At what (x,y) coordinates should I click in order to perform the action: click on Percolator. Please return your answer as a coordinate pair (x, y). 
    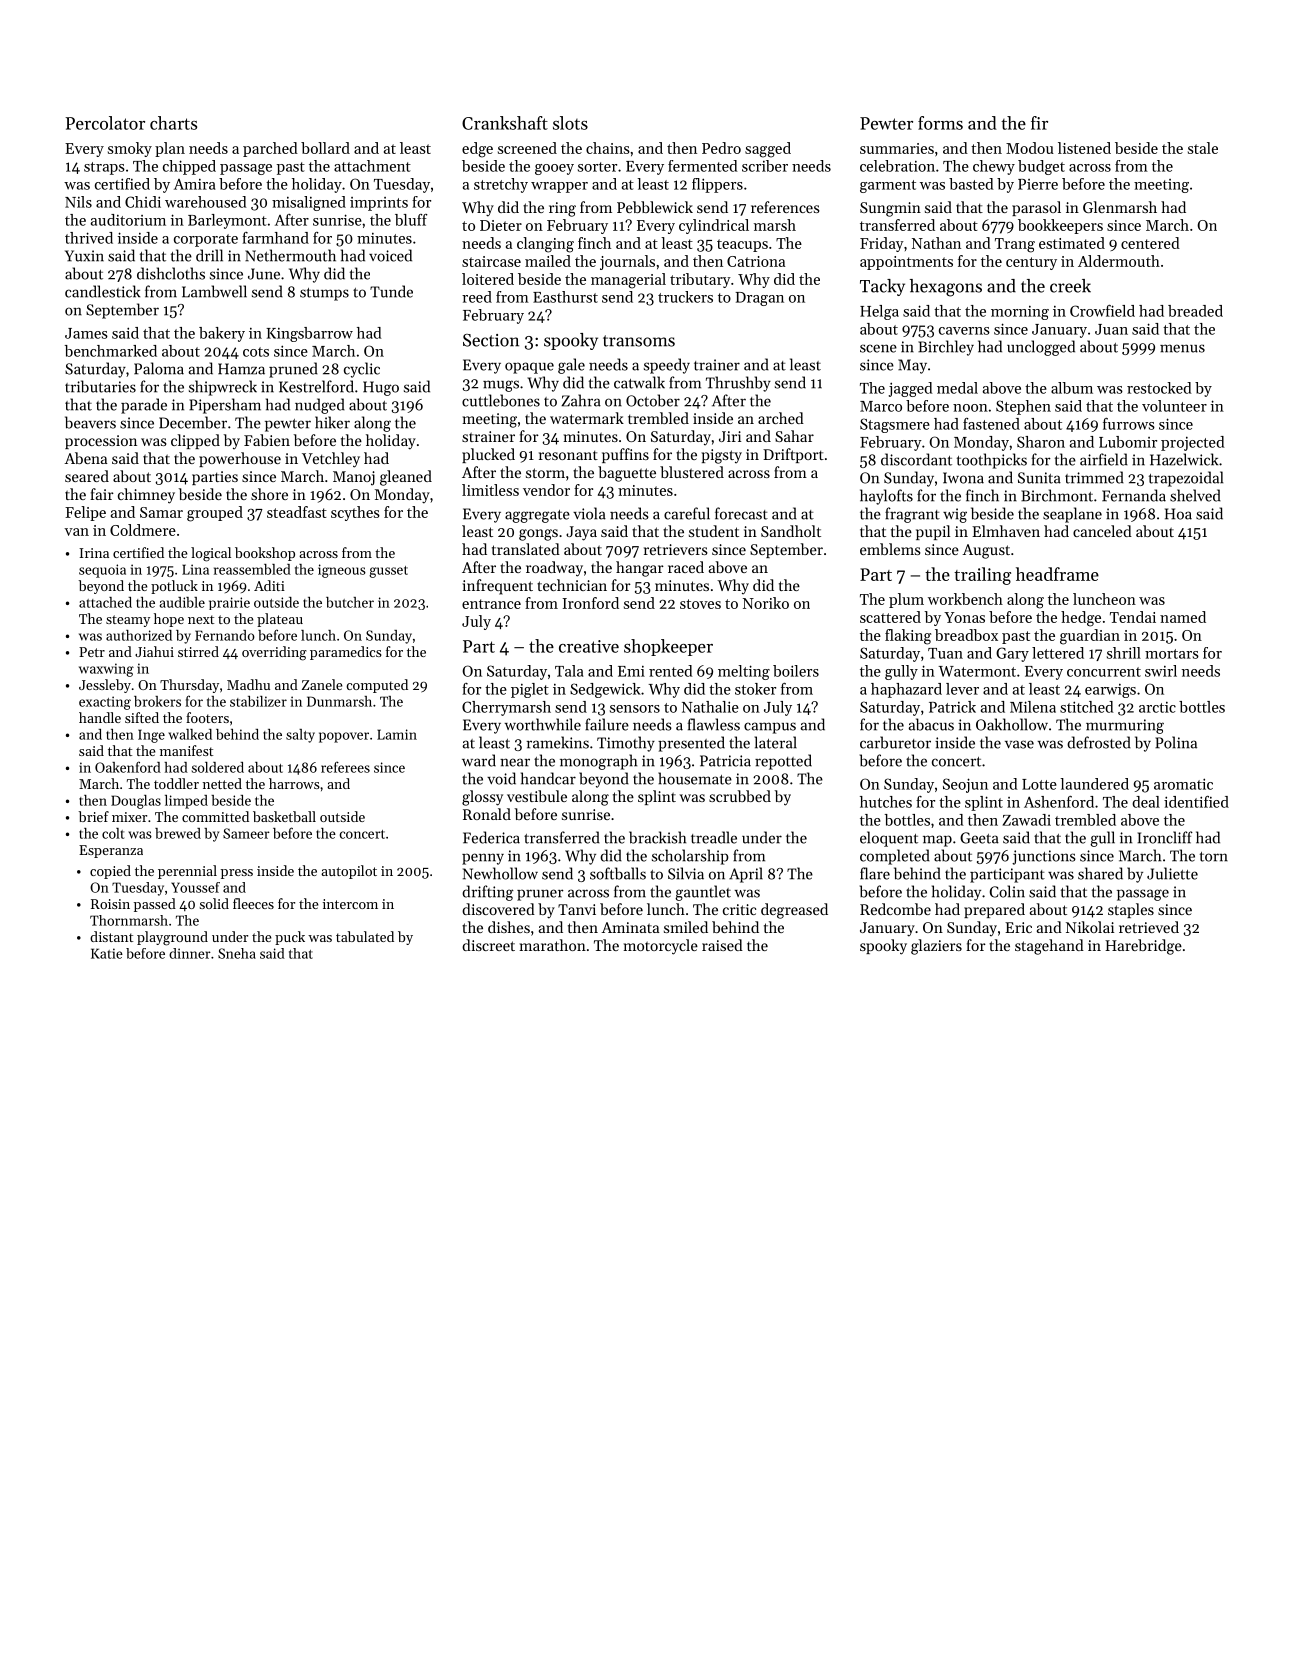
    Looking at the image, I should click on (105, 123).
